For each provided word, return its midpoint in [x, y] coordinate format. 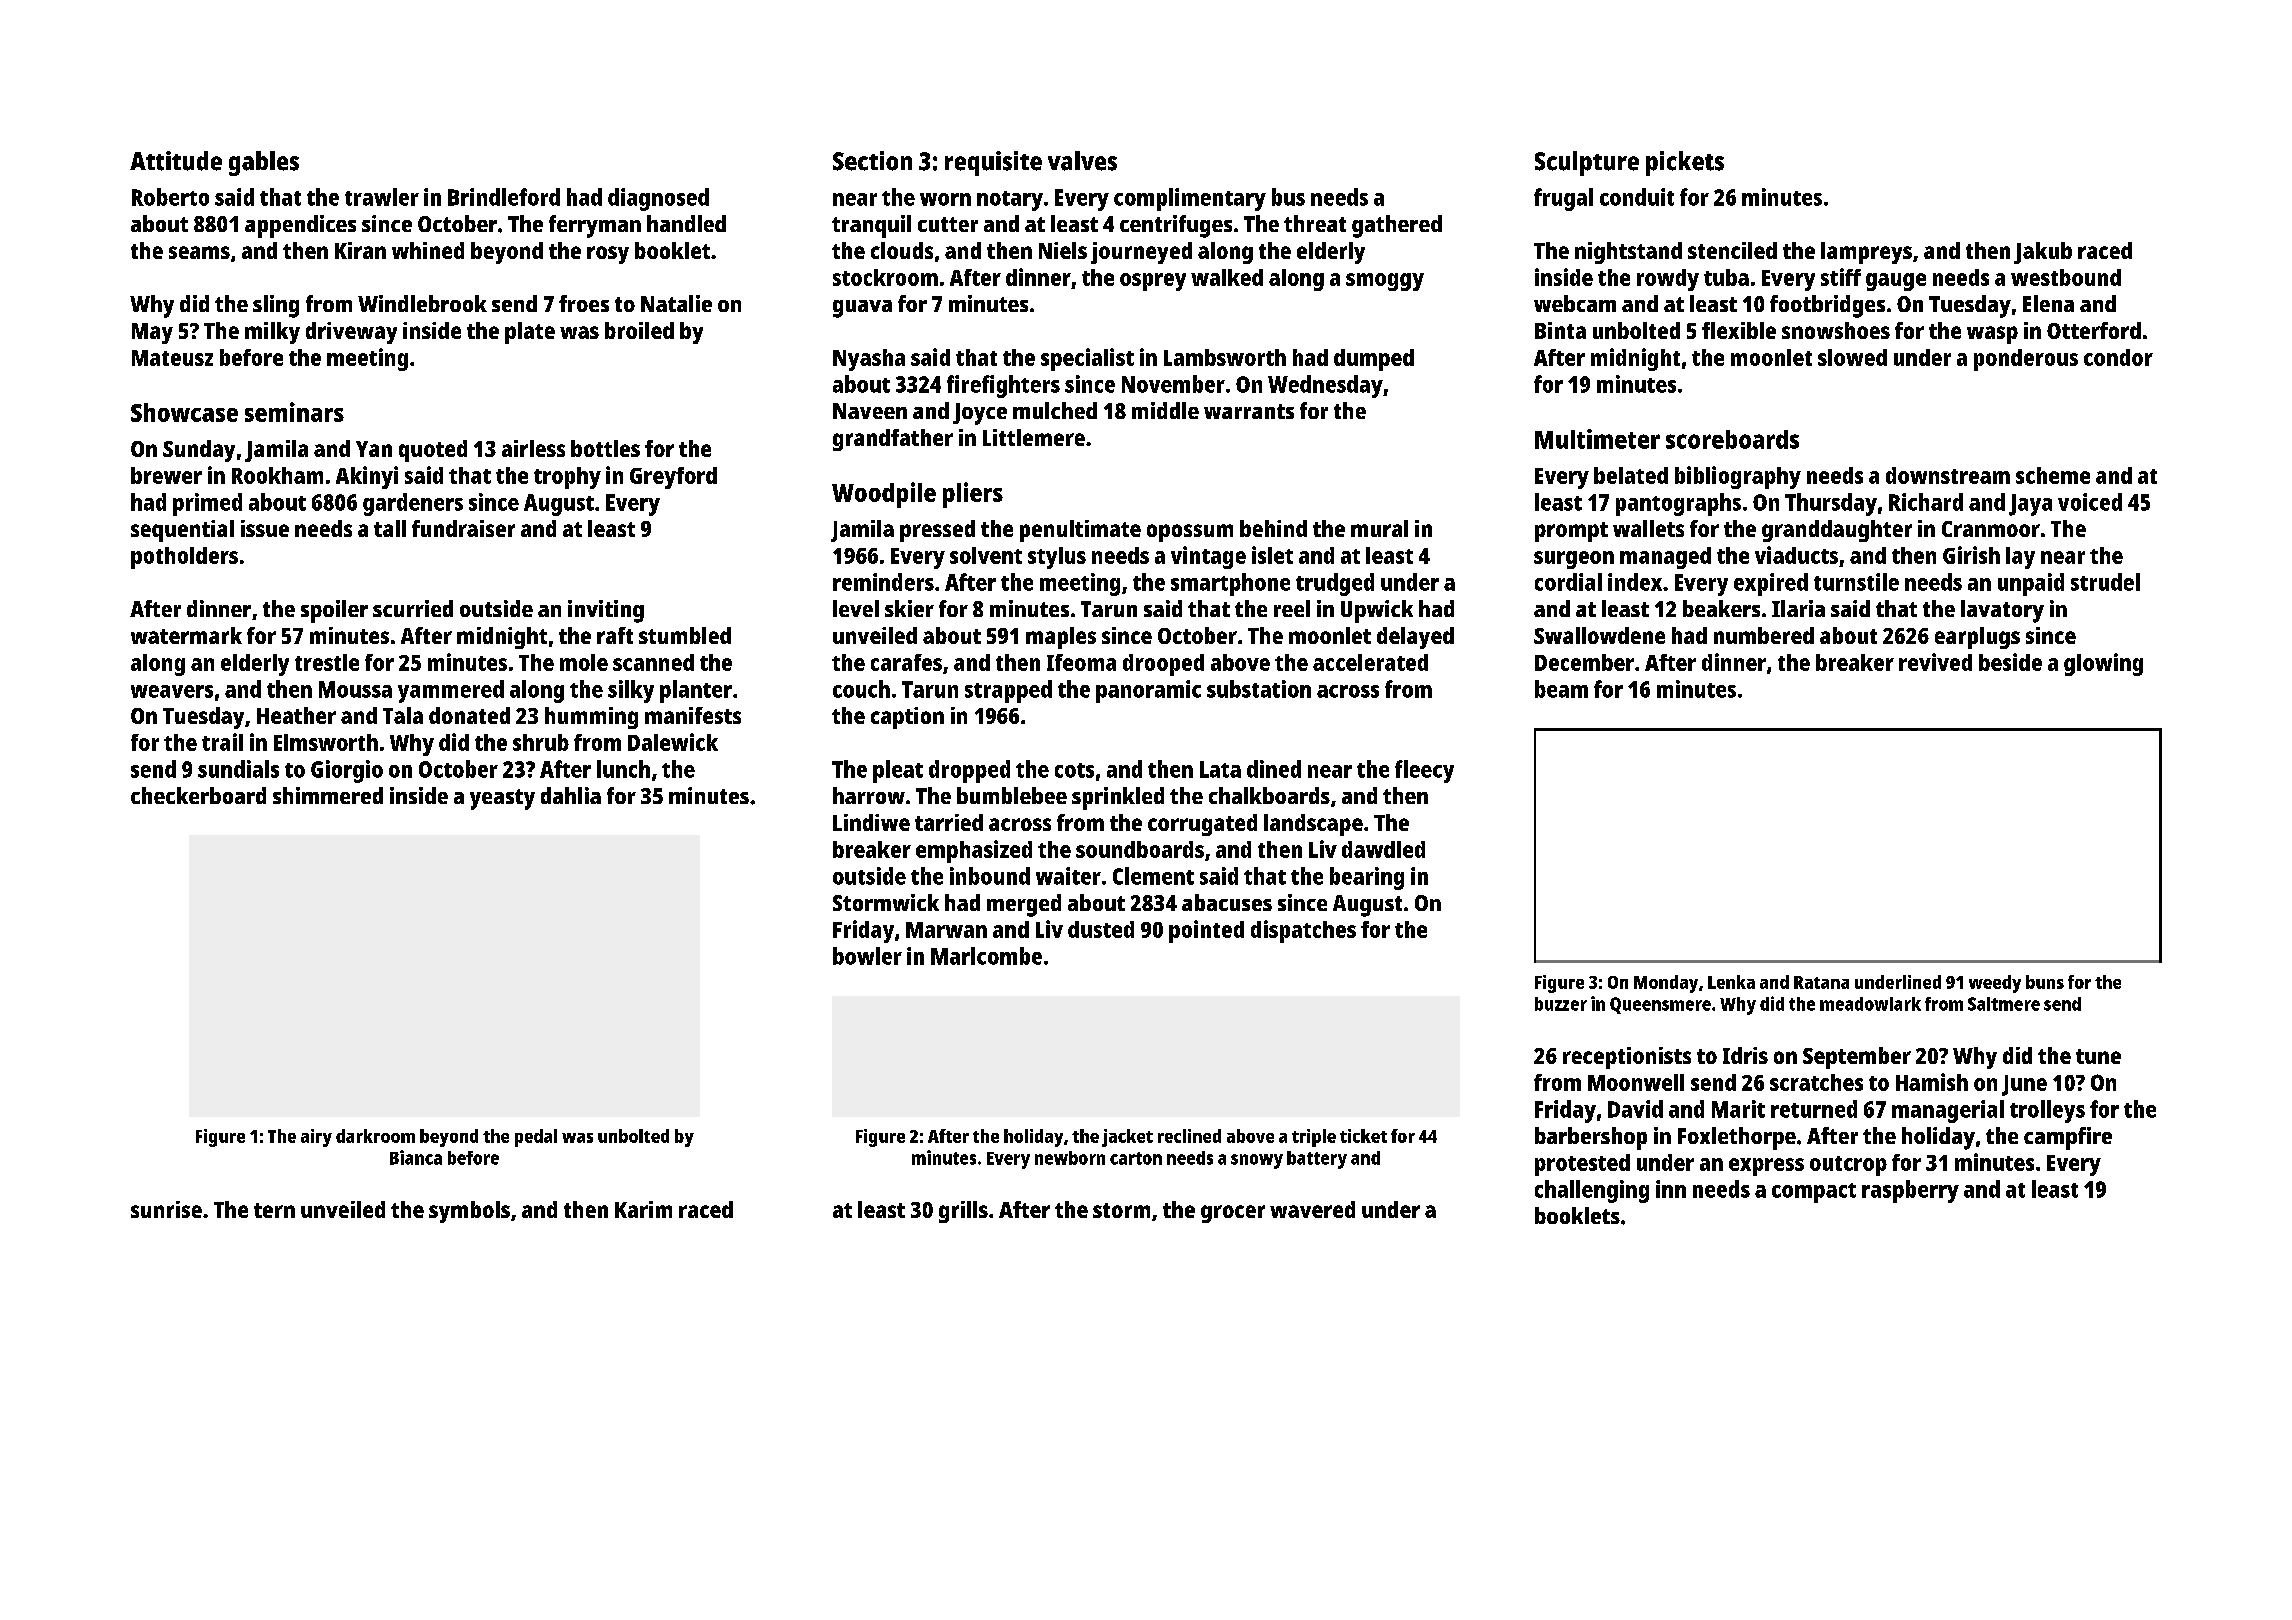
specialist [1087, 359]
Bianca [416, 1157]
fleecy [1424, 771]
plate [530, 333]
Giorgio [347, 771]
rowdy [1668, 280]
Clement [1153, 876]
